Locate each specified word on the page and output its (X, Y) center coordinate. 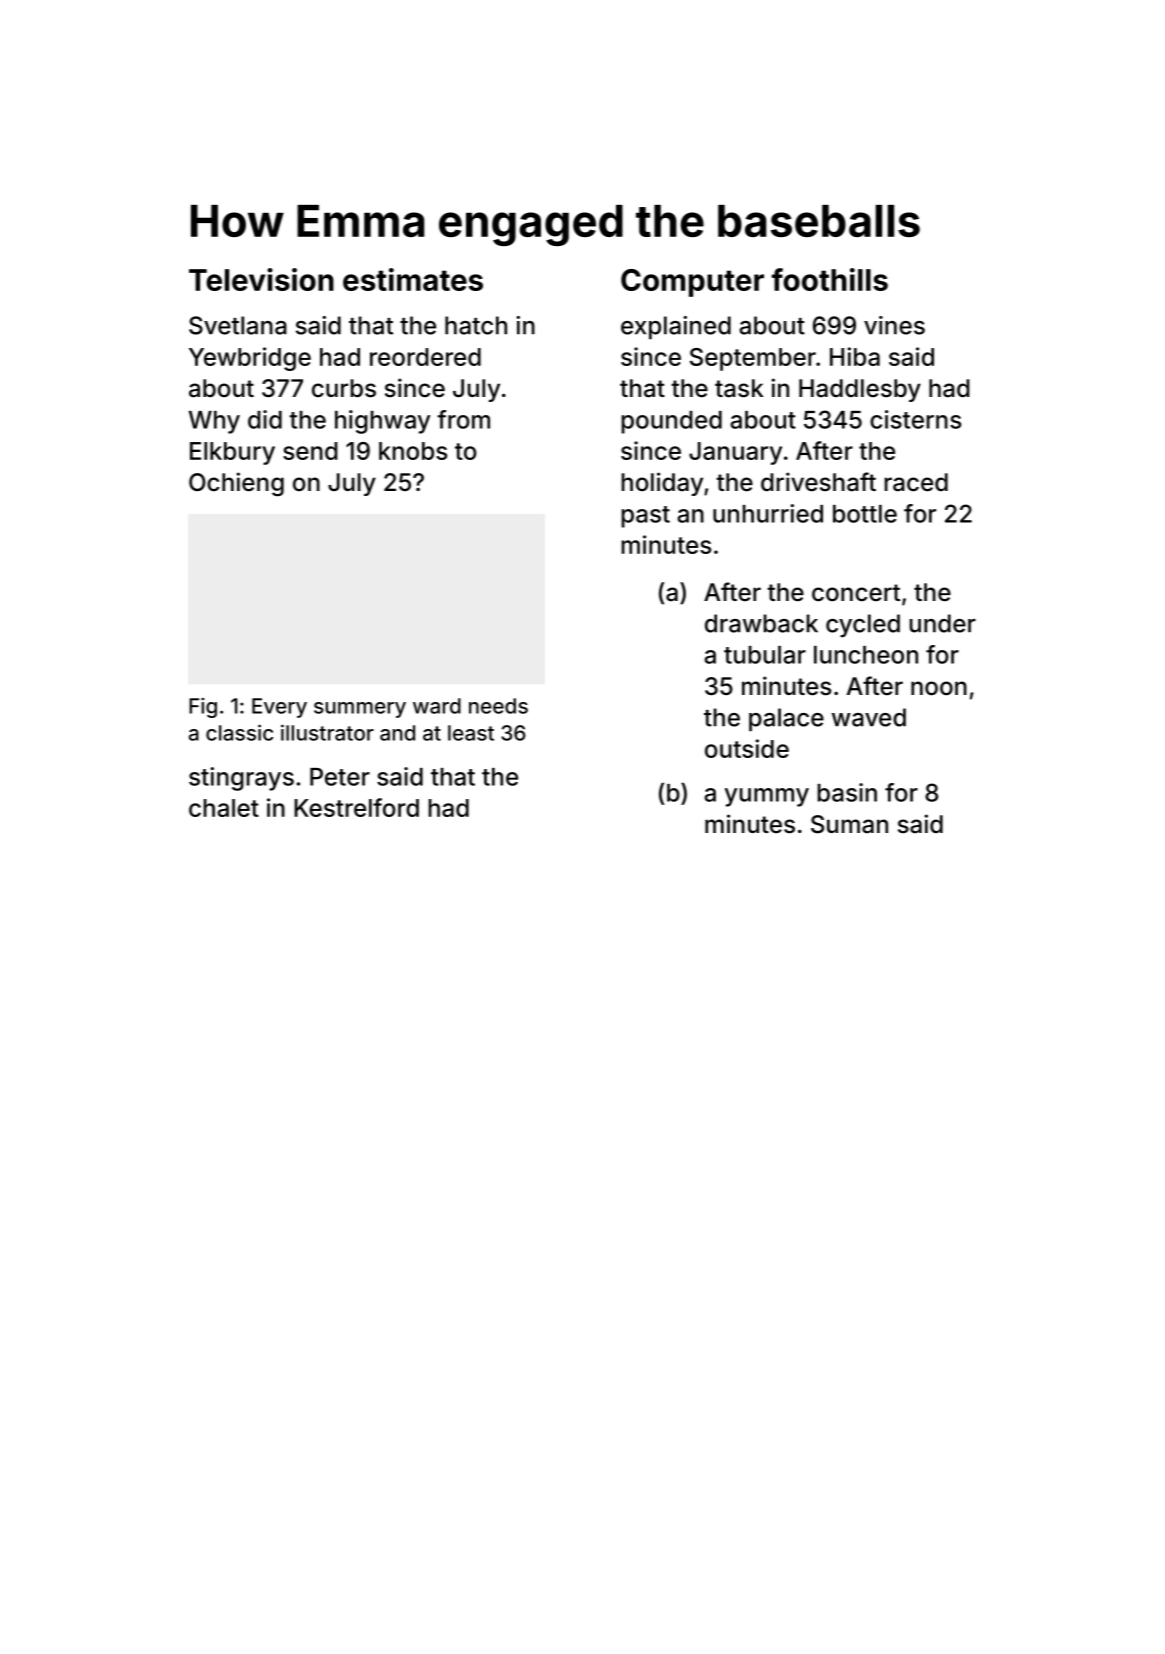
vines (894, 325)
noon (939, 688)
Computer (692, 283)
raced (916, 482)
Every (279, 708)
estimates (413, 279)
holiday (662, 484)
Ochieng (236, 484)
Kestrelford (356, 807)
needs (498, 706)
